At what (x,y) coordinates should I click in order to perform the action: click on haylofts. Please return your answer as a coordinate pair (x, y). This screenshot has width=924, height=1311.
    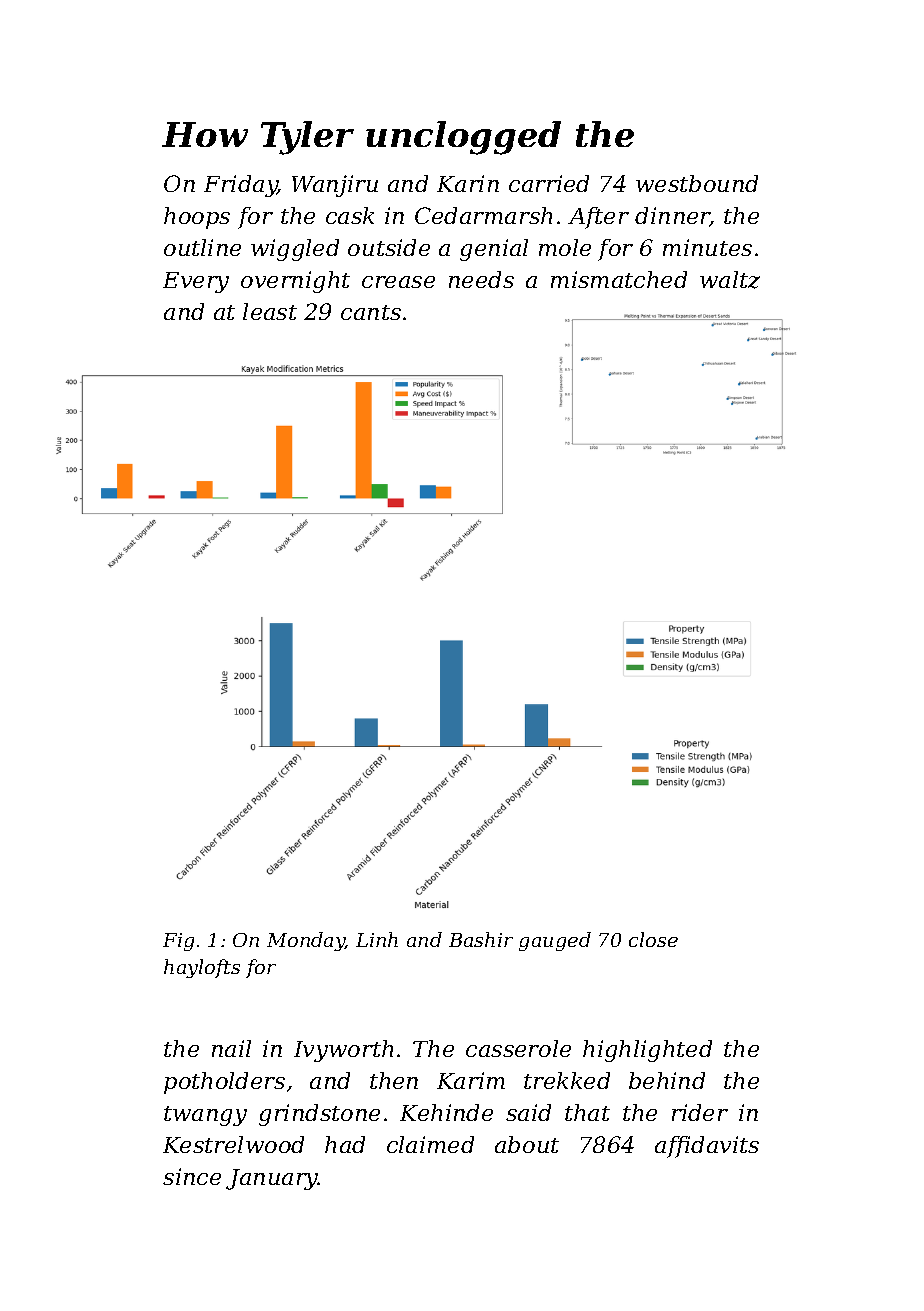
    Looking at the image, I should click on (202, 968).
